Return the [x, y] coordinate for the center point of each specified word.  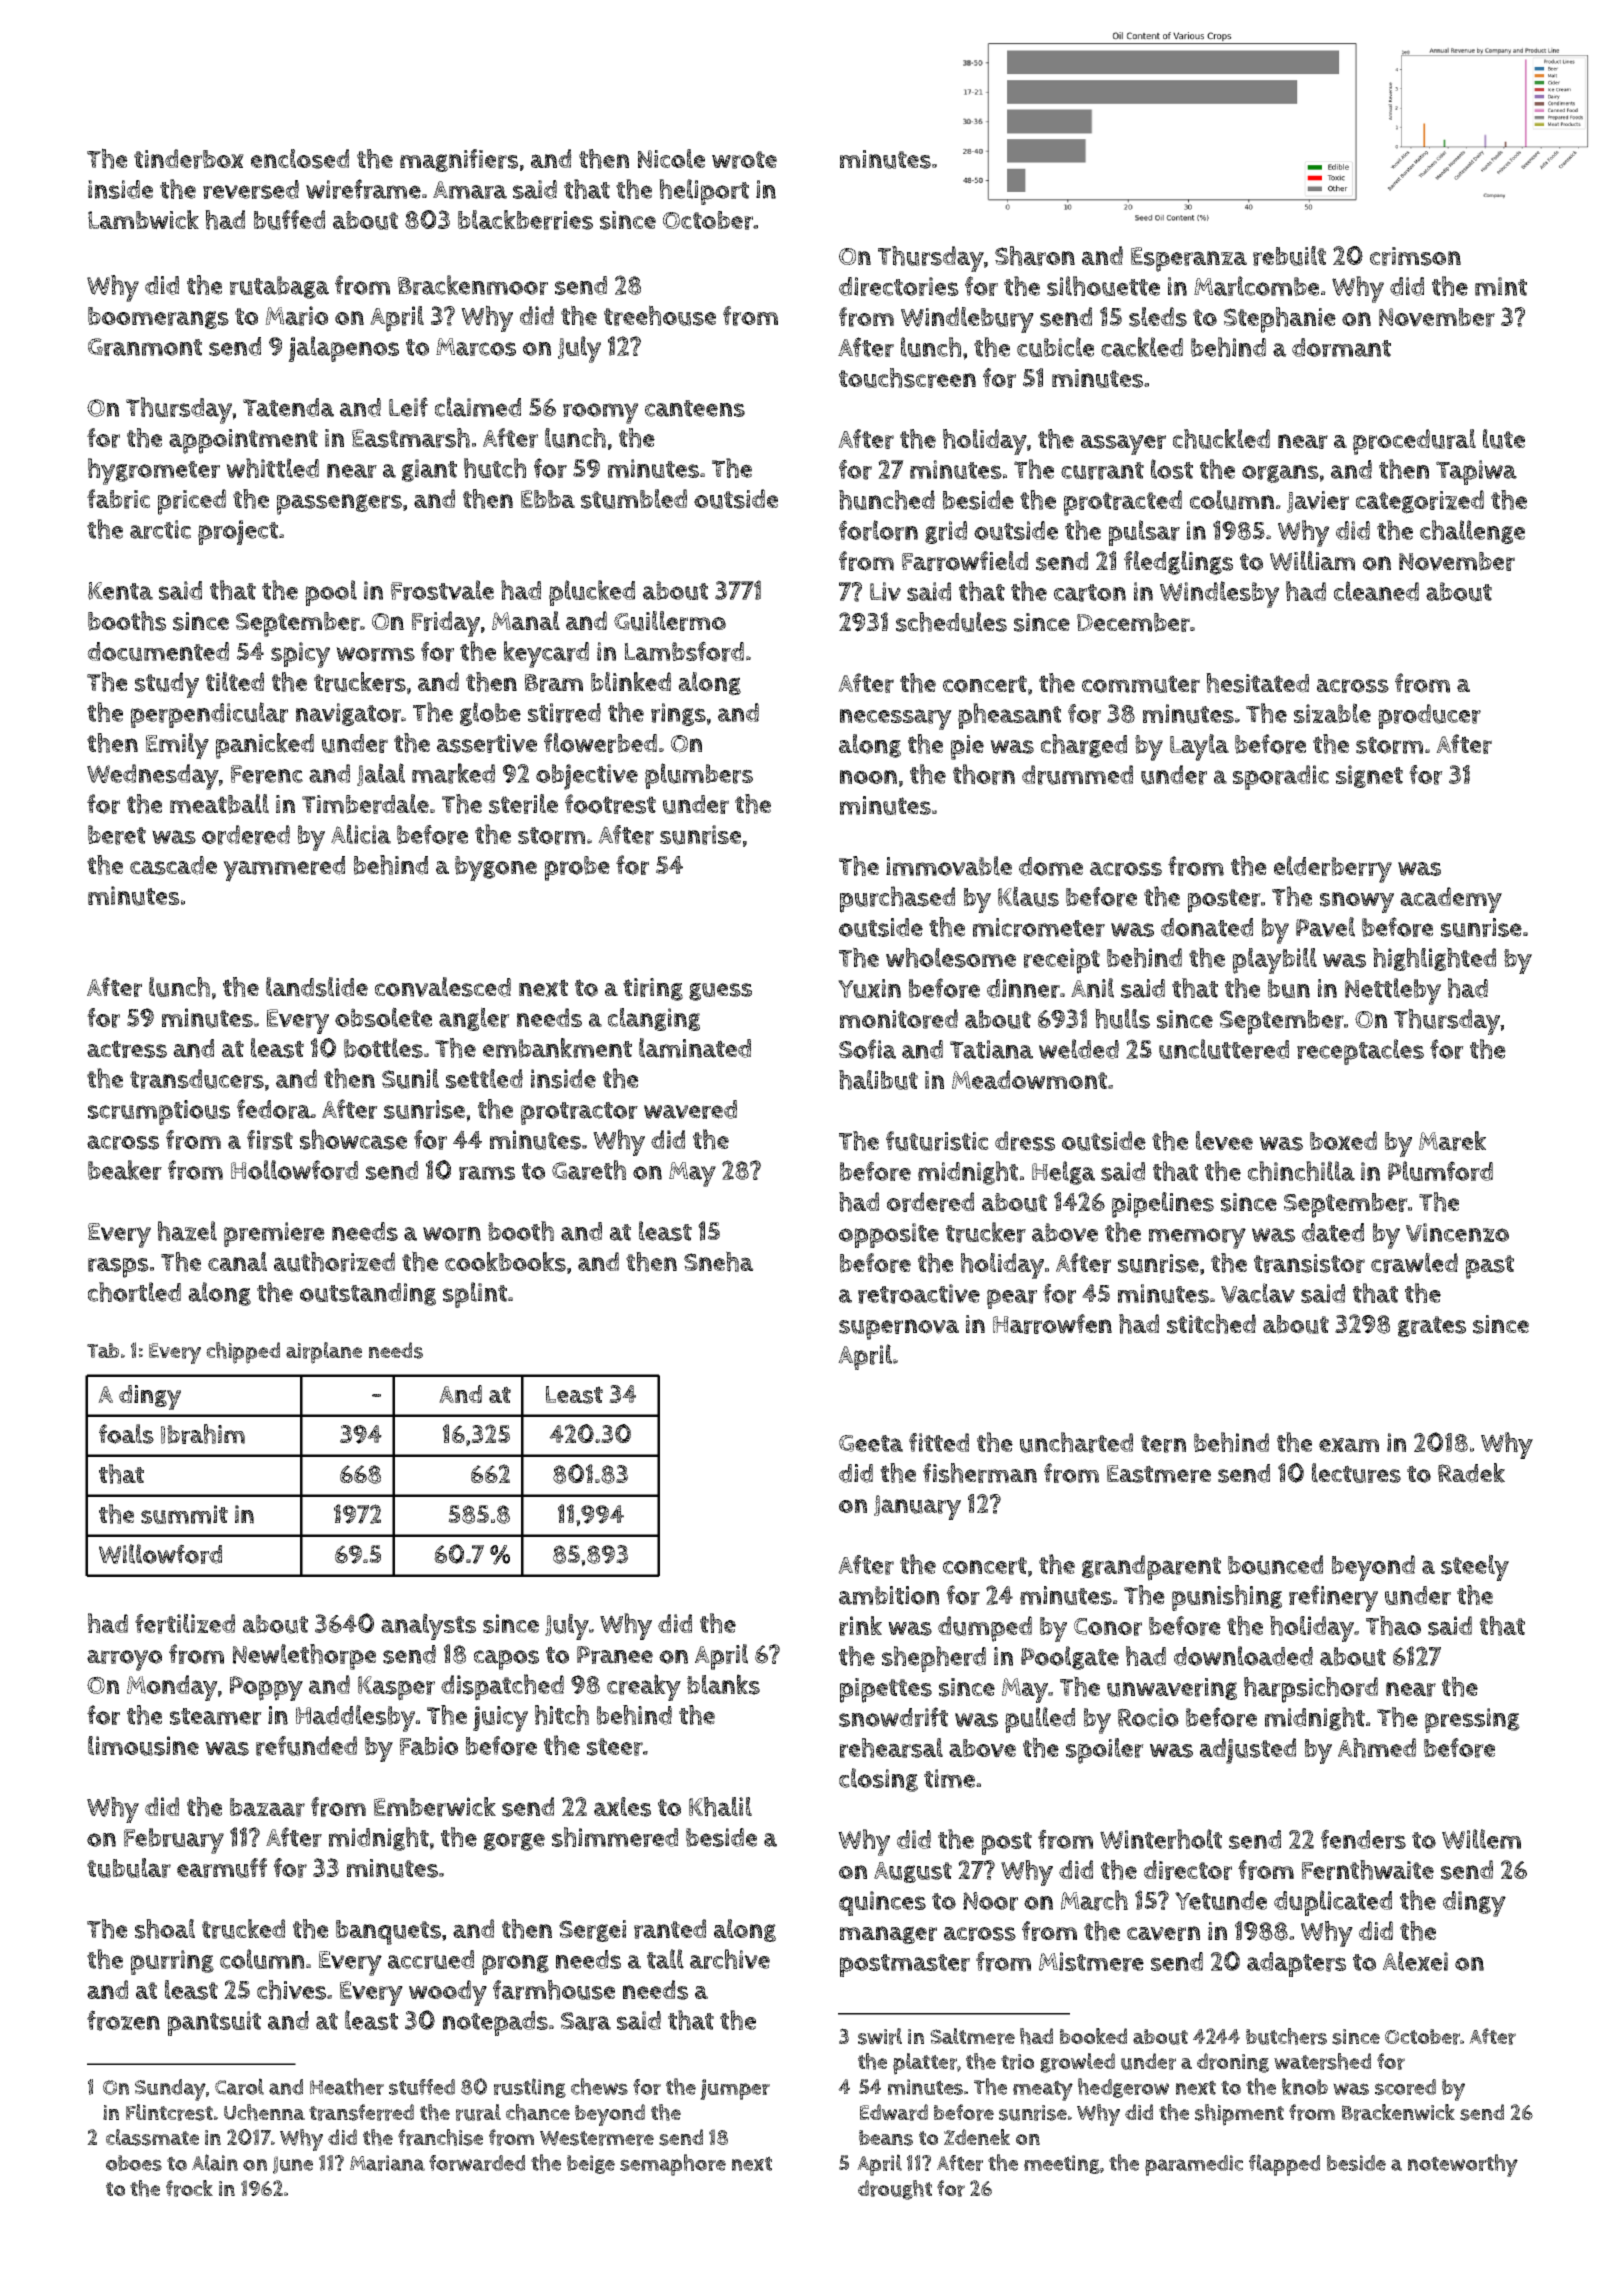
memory [1197, 1238]
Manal [526, 620]
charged [1084, 746]
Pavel [1325, 927]
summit [184, 1514]
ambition [889, 1595]
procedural [1414, 442]
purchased [897, 899]
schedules [951, 622]
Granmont [145, 347]
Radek [1471, 1473]
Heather [347, 2086]
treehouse [660, 315]
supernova [899, 1329]
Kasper [396, 1688]
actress [127, 1049]
